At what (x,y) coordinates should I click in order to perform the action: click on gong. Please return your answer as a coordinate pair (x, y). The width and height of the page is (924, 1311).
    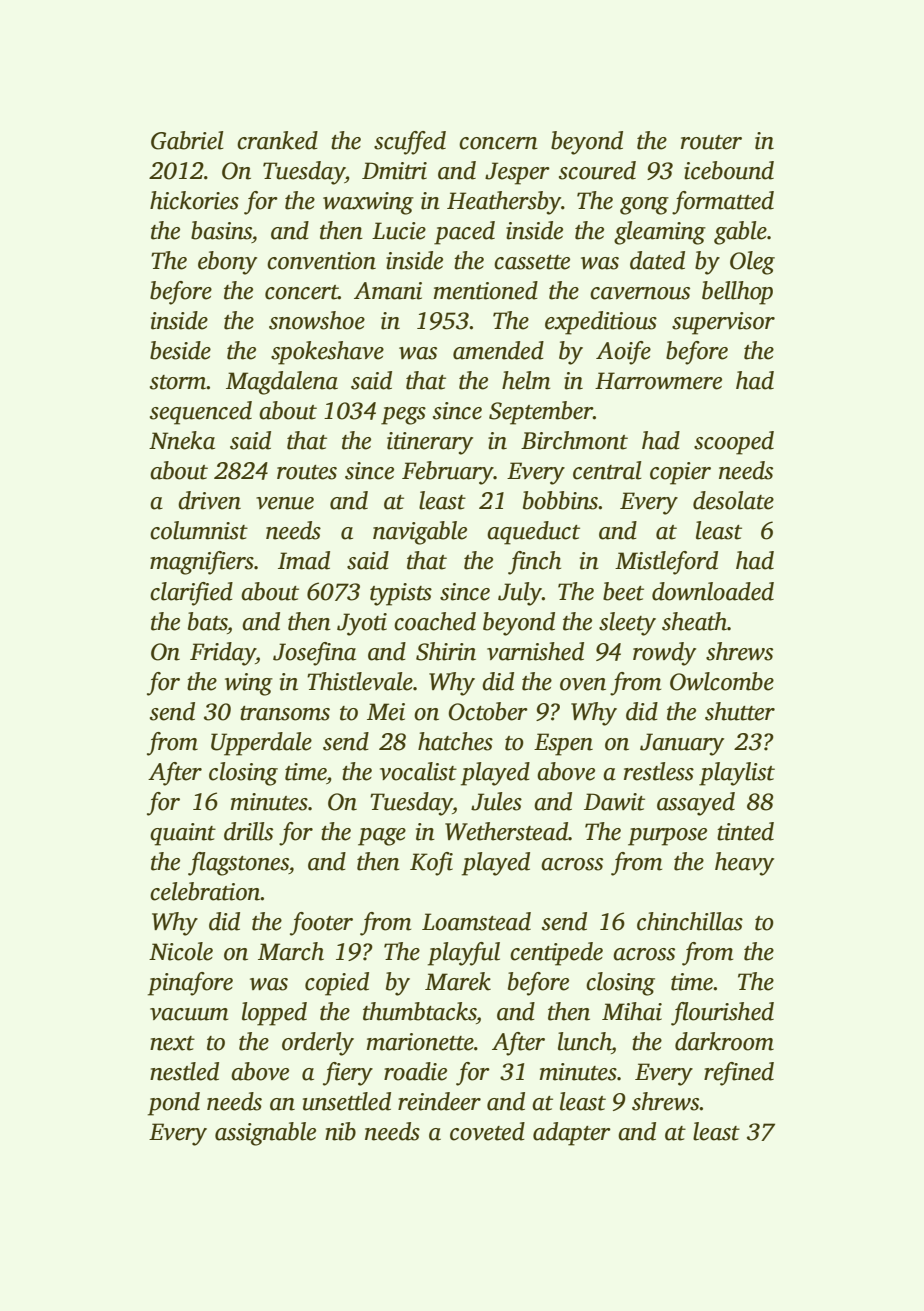
    Looking at the image, I should click on (644, 206).
